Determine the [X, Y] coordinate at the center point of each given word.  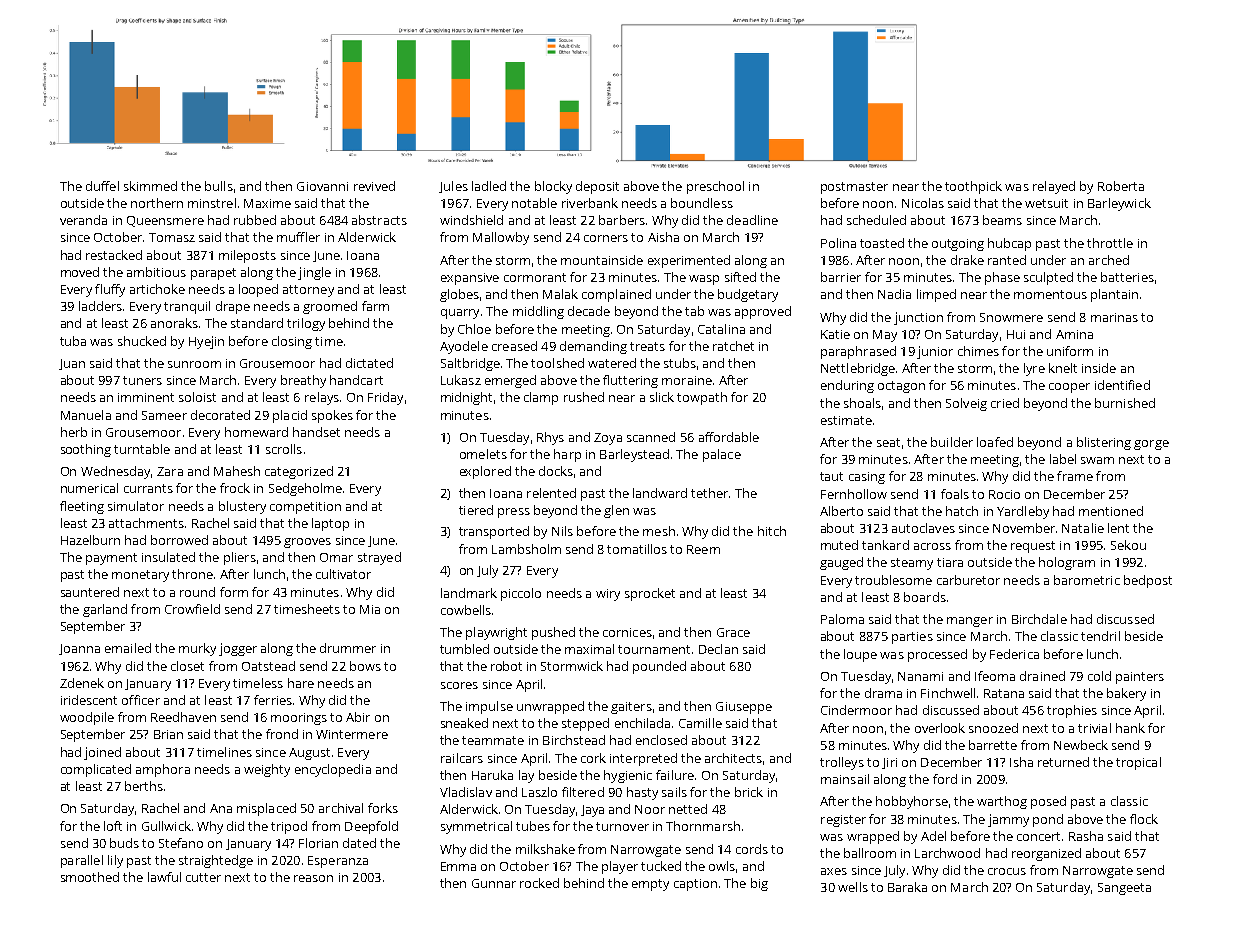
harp [567, 455]
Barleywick [1119, 204]
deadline [752, 220]
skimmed [150, 186]
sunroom [194, 364]
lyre [1034, 369]
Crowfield [192, 609]
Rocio [1004, 494]
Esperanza [338, 862]
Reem [703, 549]
